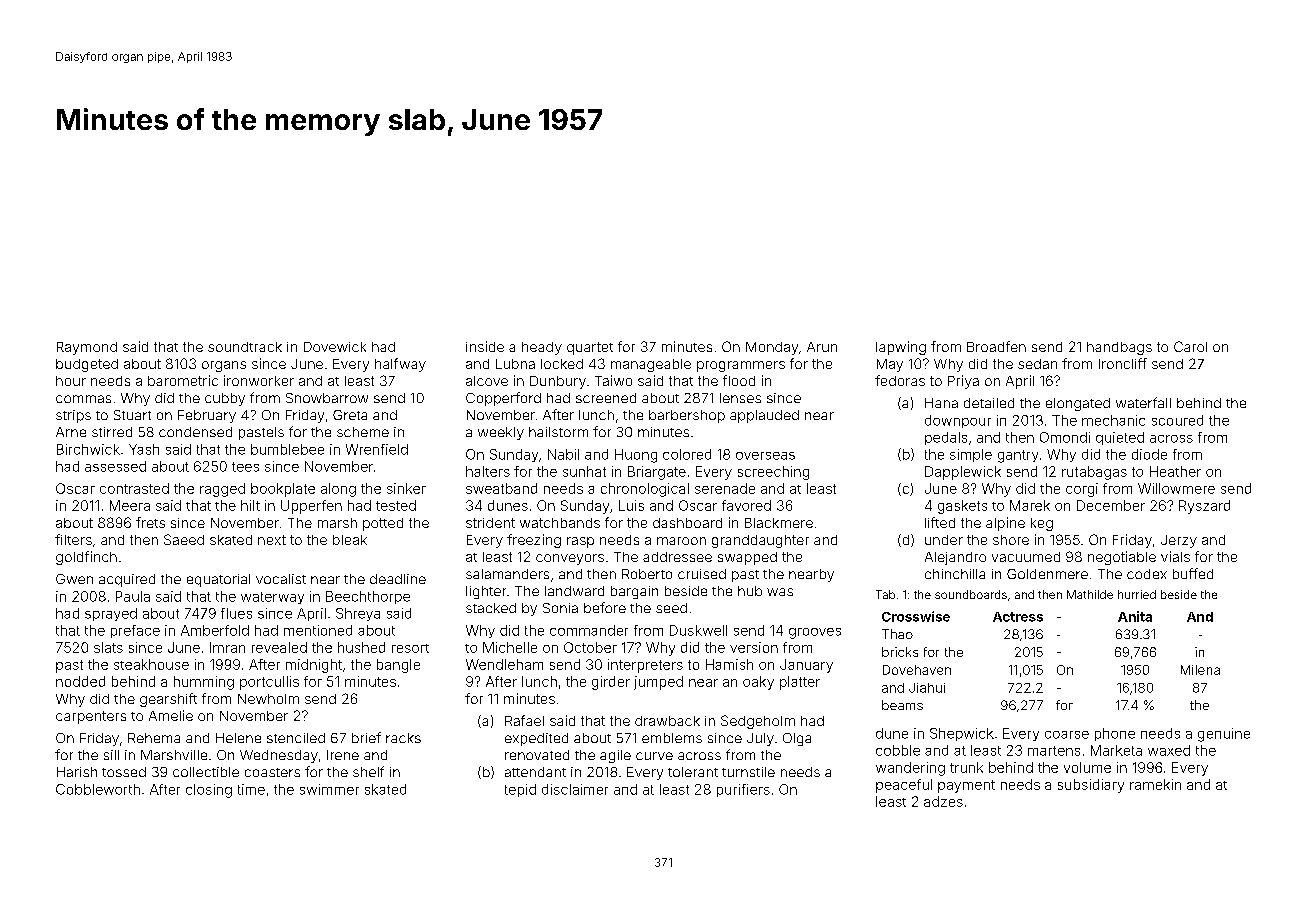 The width and height of the screenshot is (1308, 924). What do you see at coordinates (329, 789) in the screenshot?
I see `swimmer` at bounding box center [329, 789].
